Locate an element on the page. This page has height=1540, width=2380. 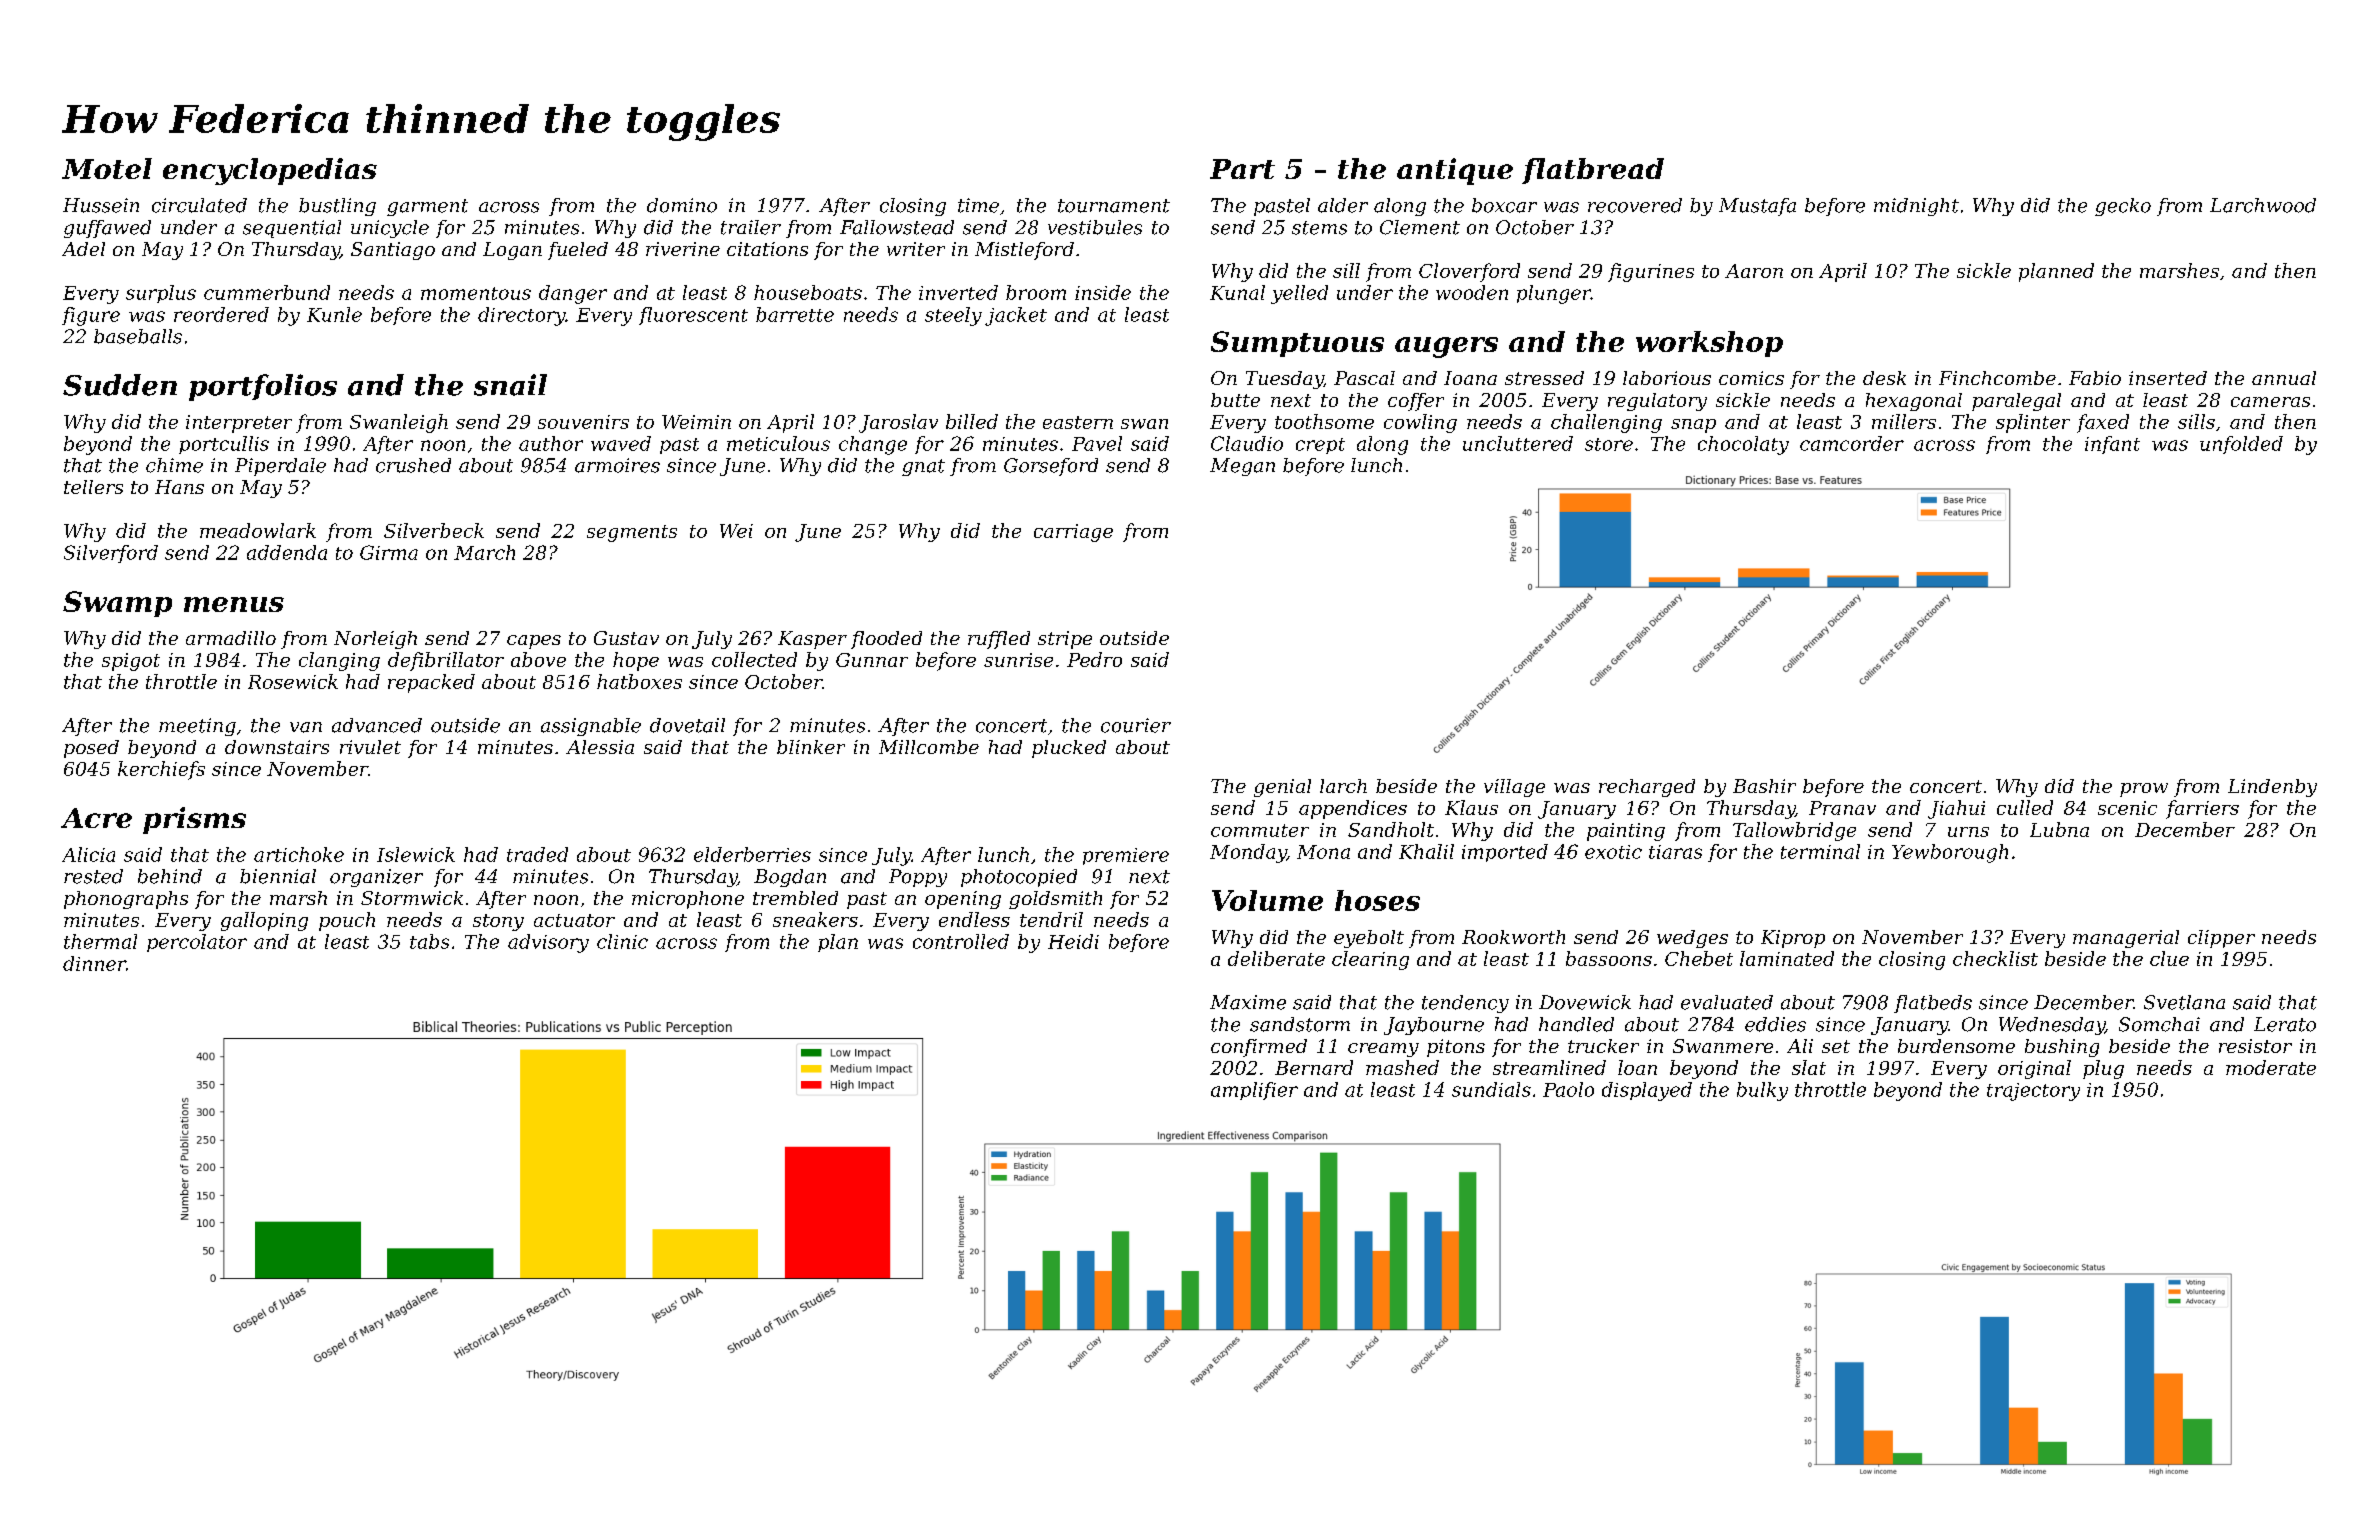
chocolaty is located at coordinates (1743, 445).
